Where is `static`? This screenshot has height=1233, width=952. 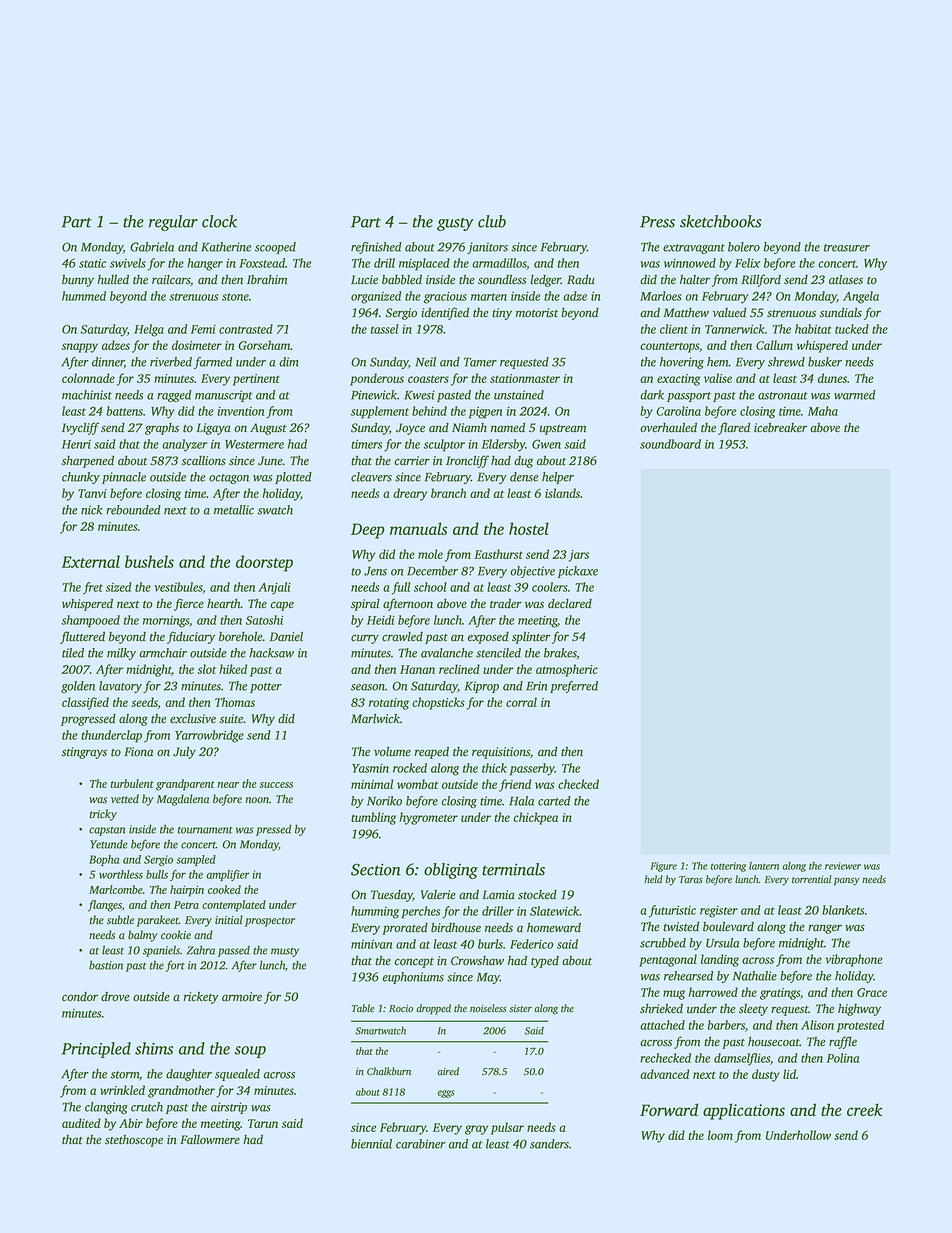 static is located at coordinates (92, 263).
